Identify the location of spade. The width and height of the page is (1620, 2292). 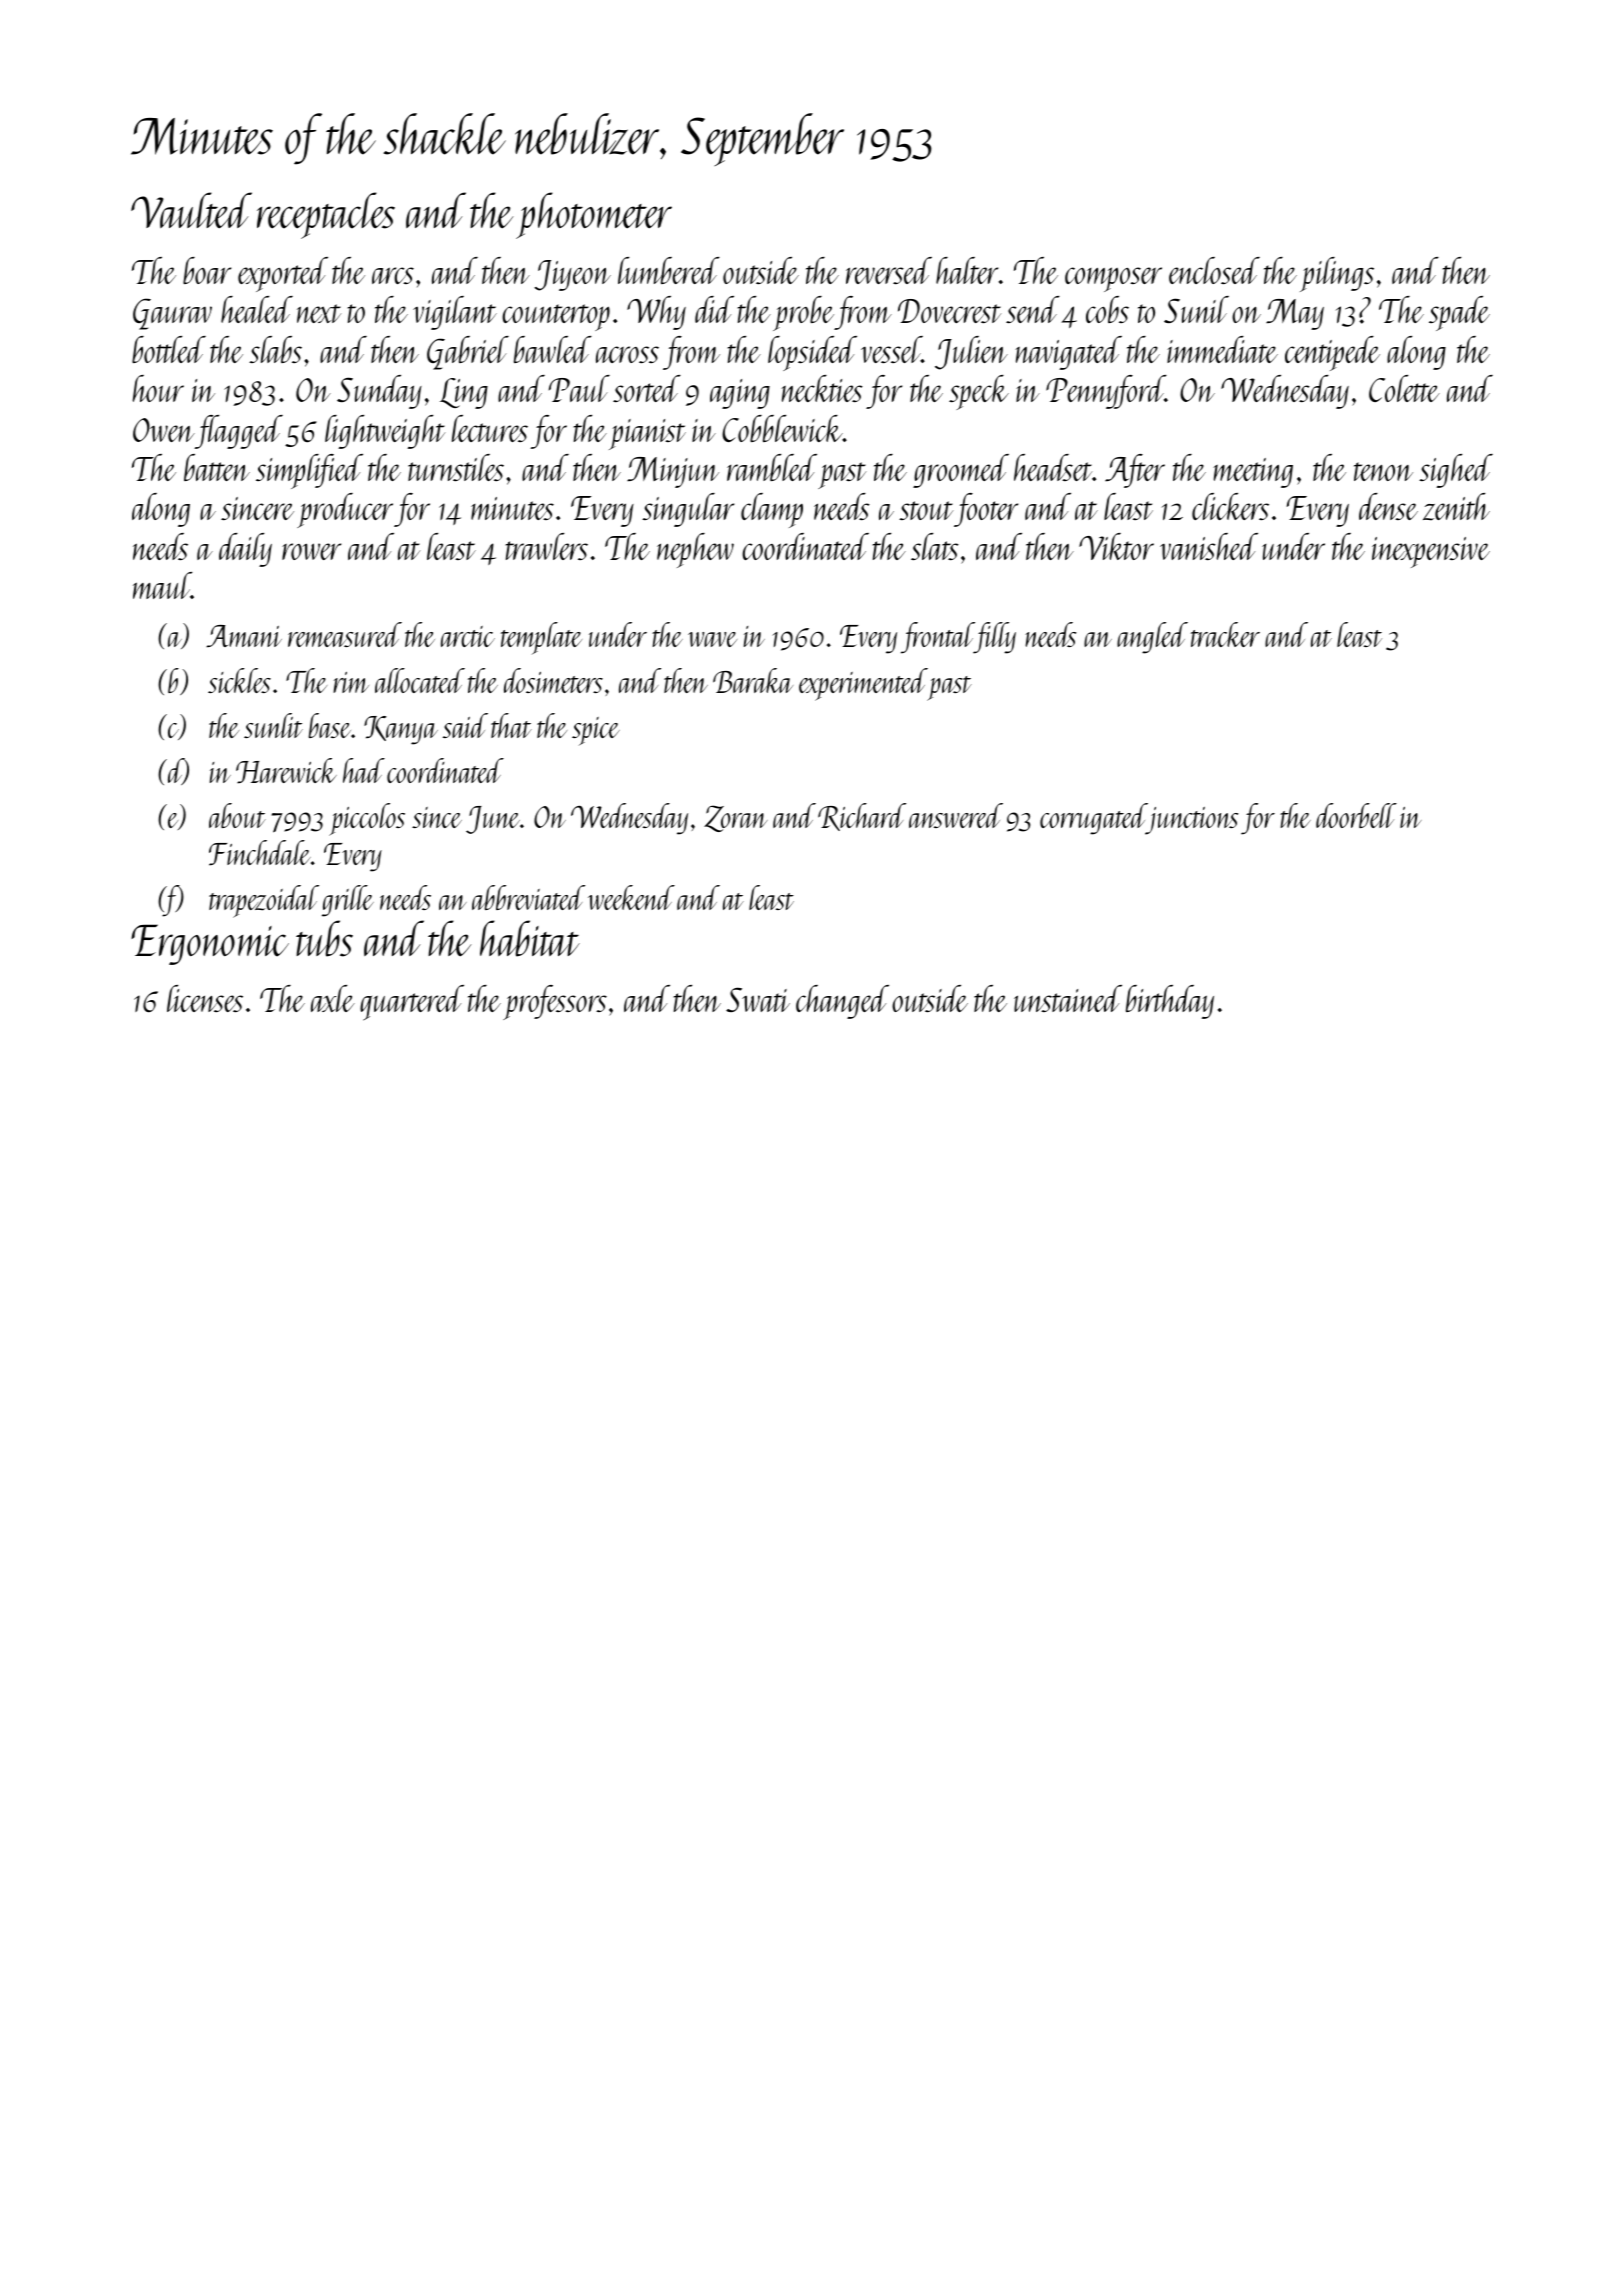
(1459, 313).
